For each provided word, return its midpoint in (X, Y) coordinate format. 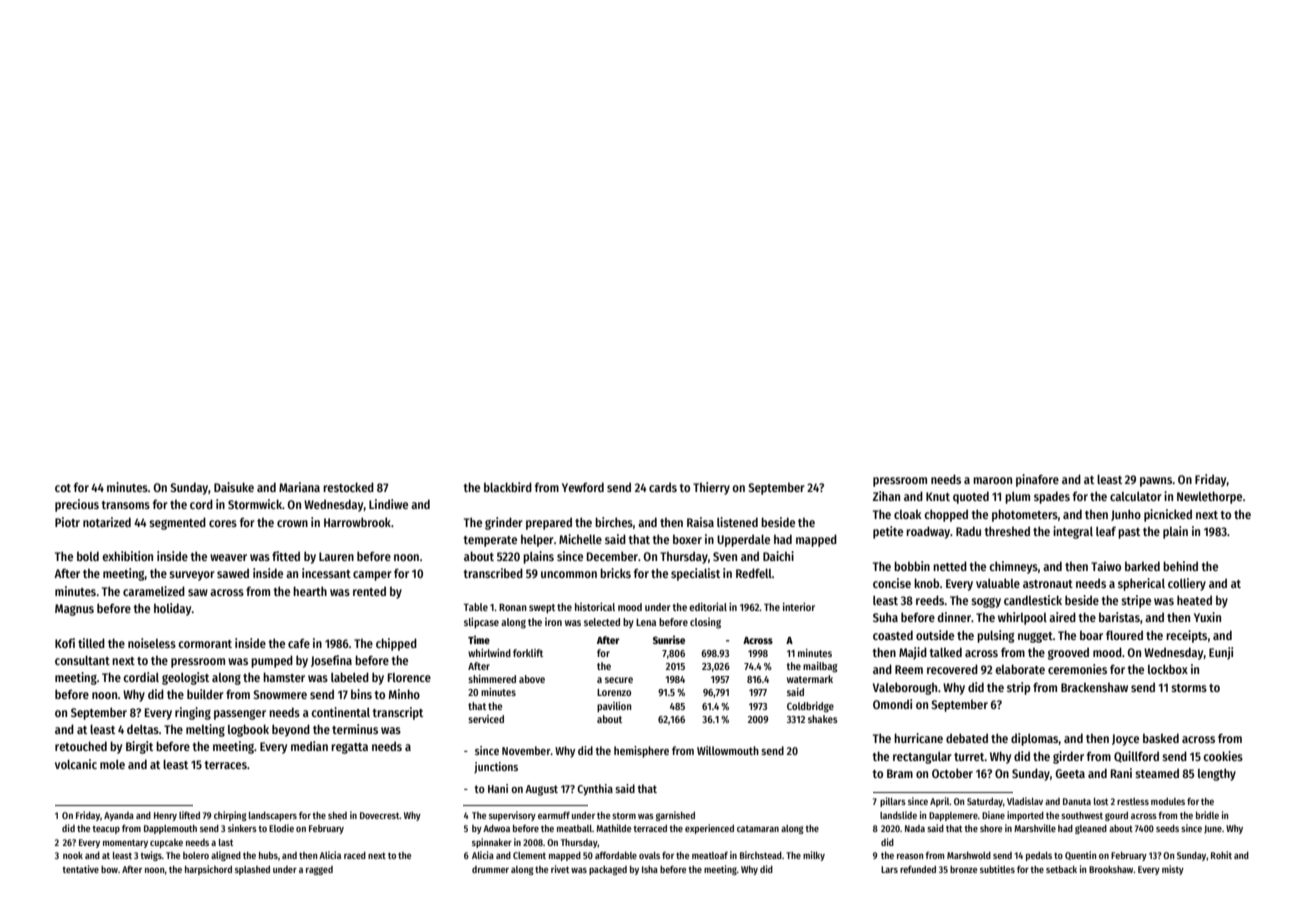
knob (926, 583)
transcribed (493, 573)
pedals (1039, 856)
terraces (226, 765)
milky (814, 856)
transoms (126, 505)
